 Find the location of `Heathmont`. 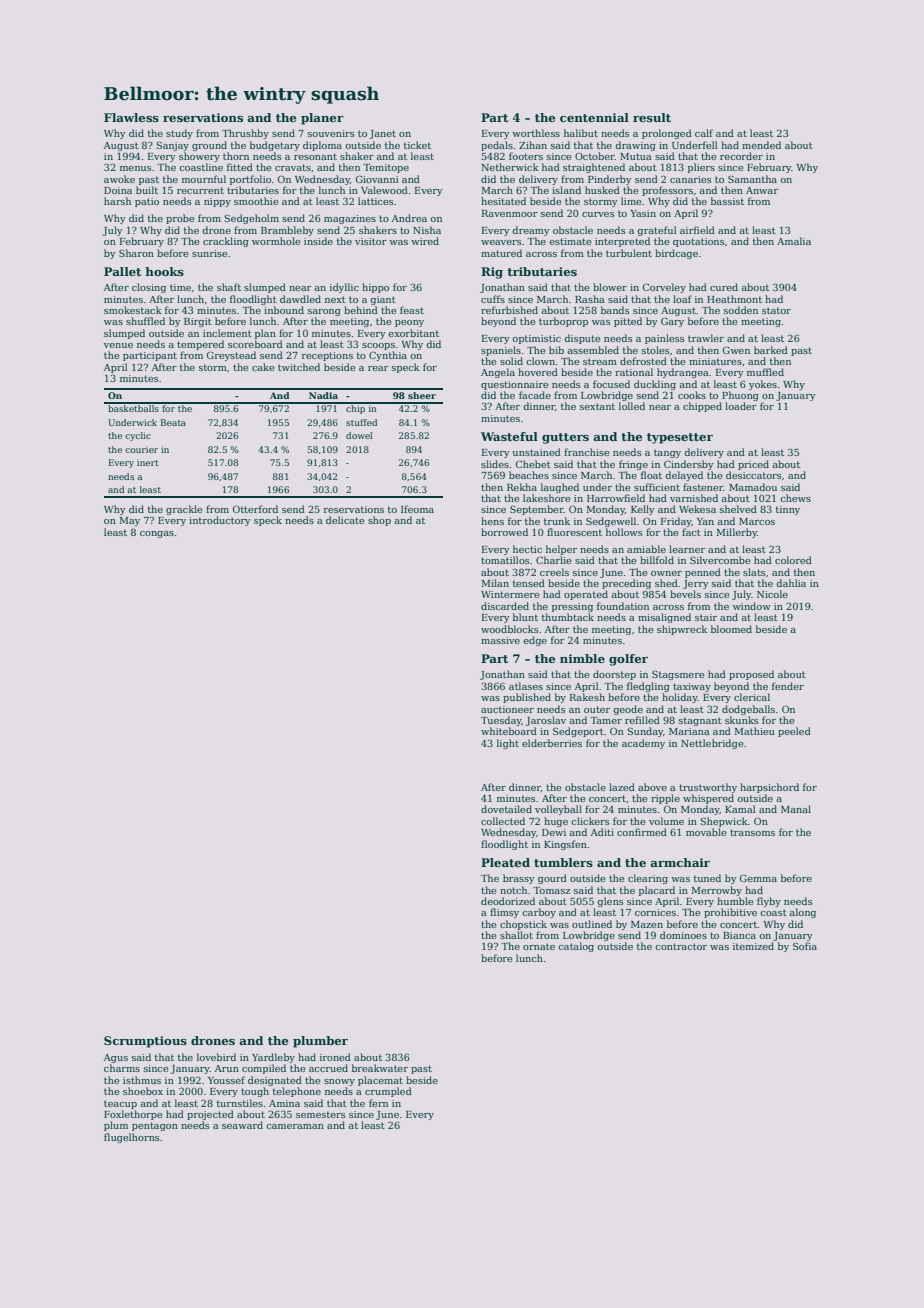

Heathmont is located at coordinates (734, 299).
